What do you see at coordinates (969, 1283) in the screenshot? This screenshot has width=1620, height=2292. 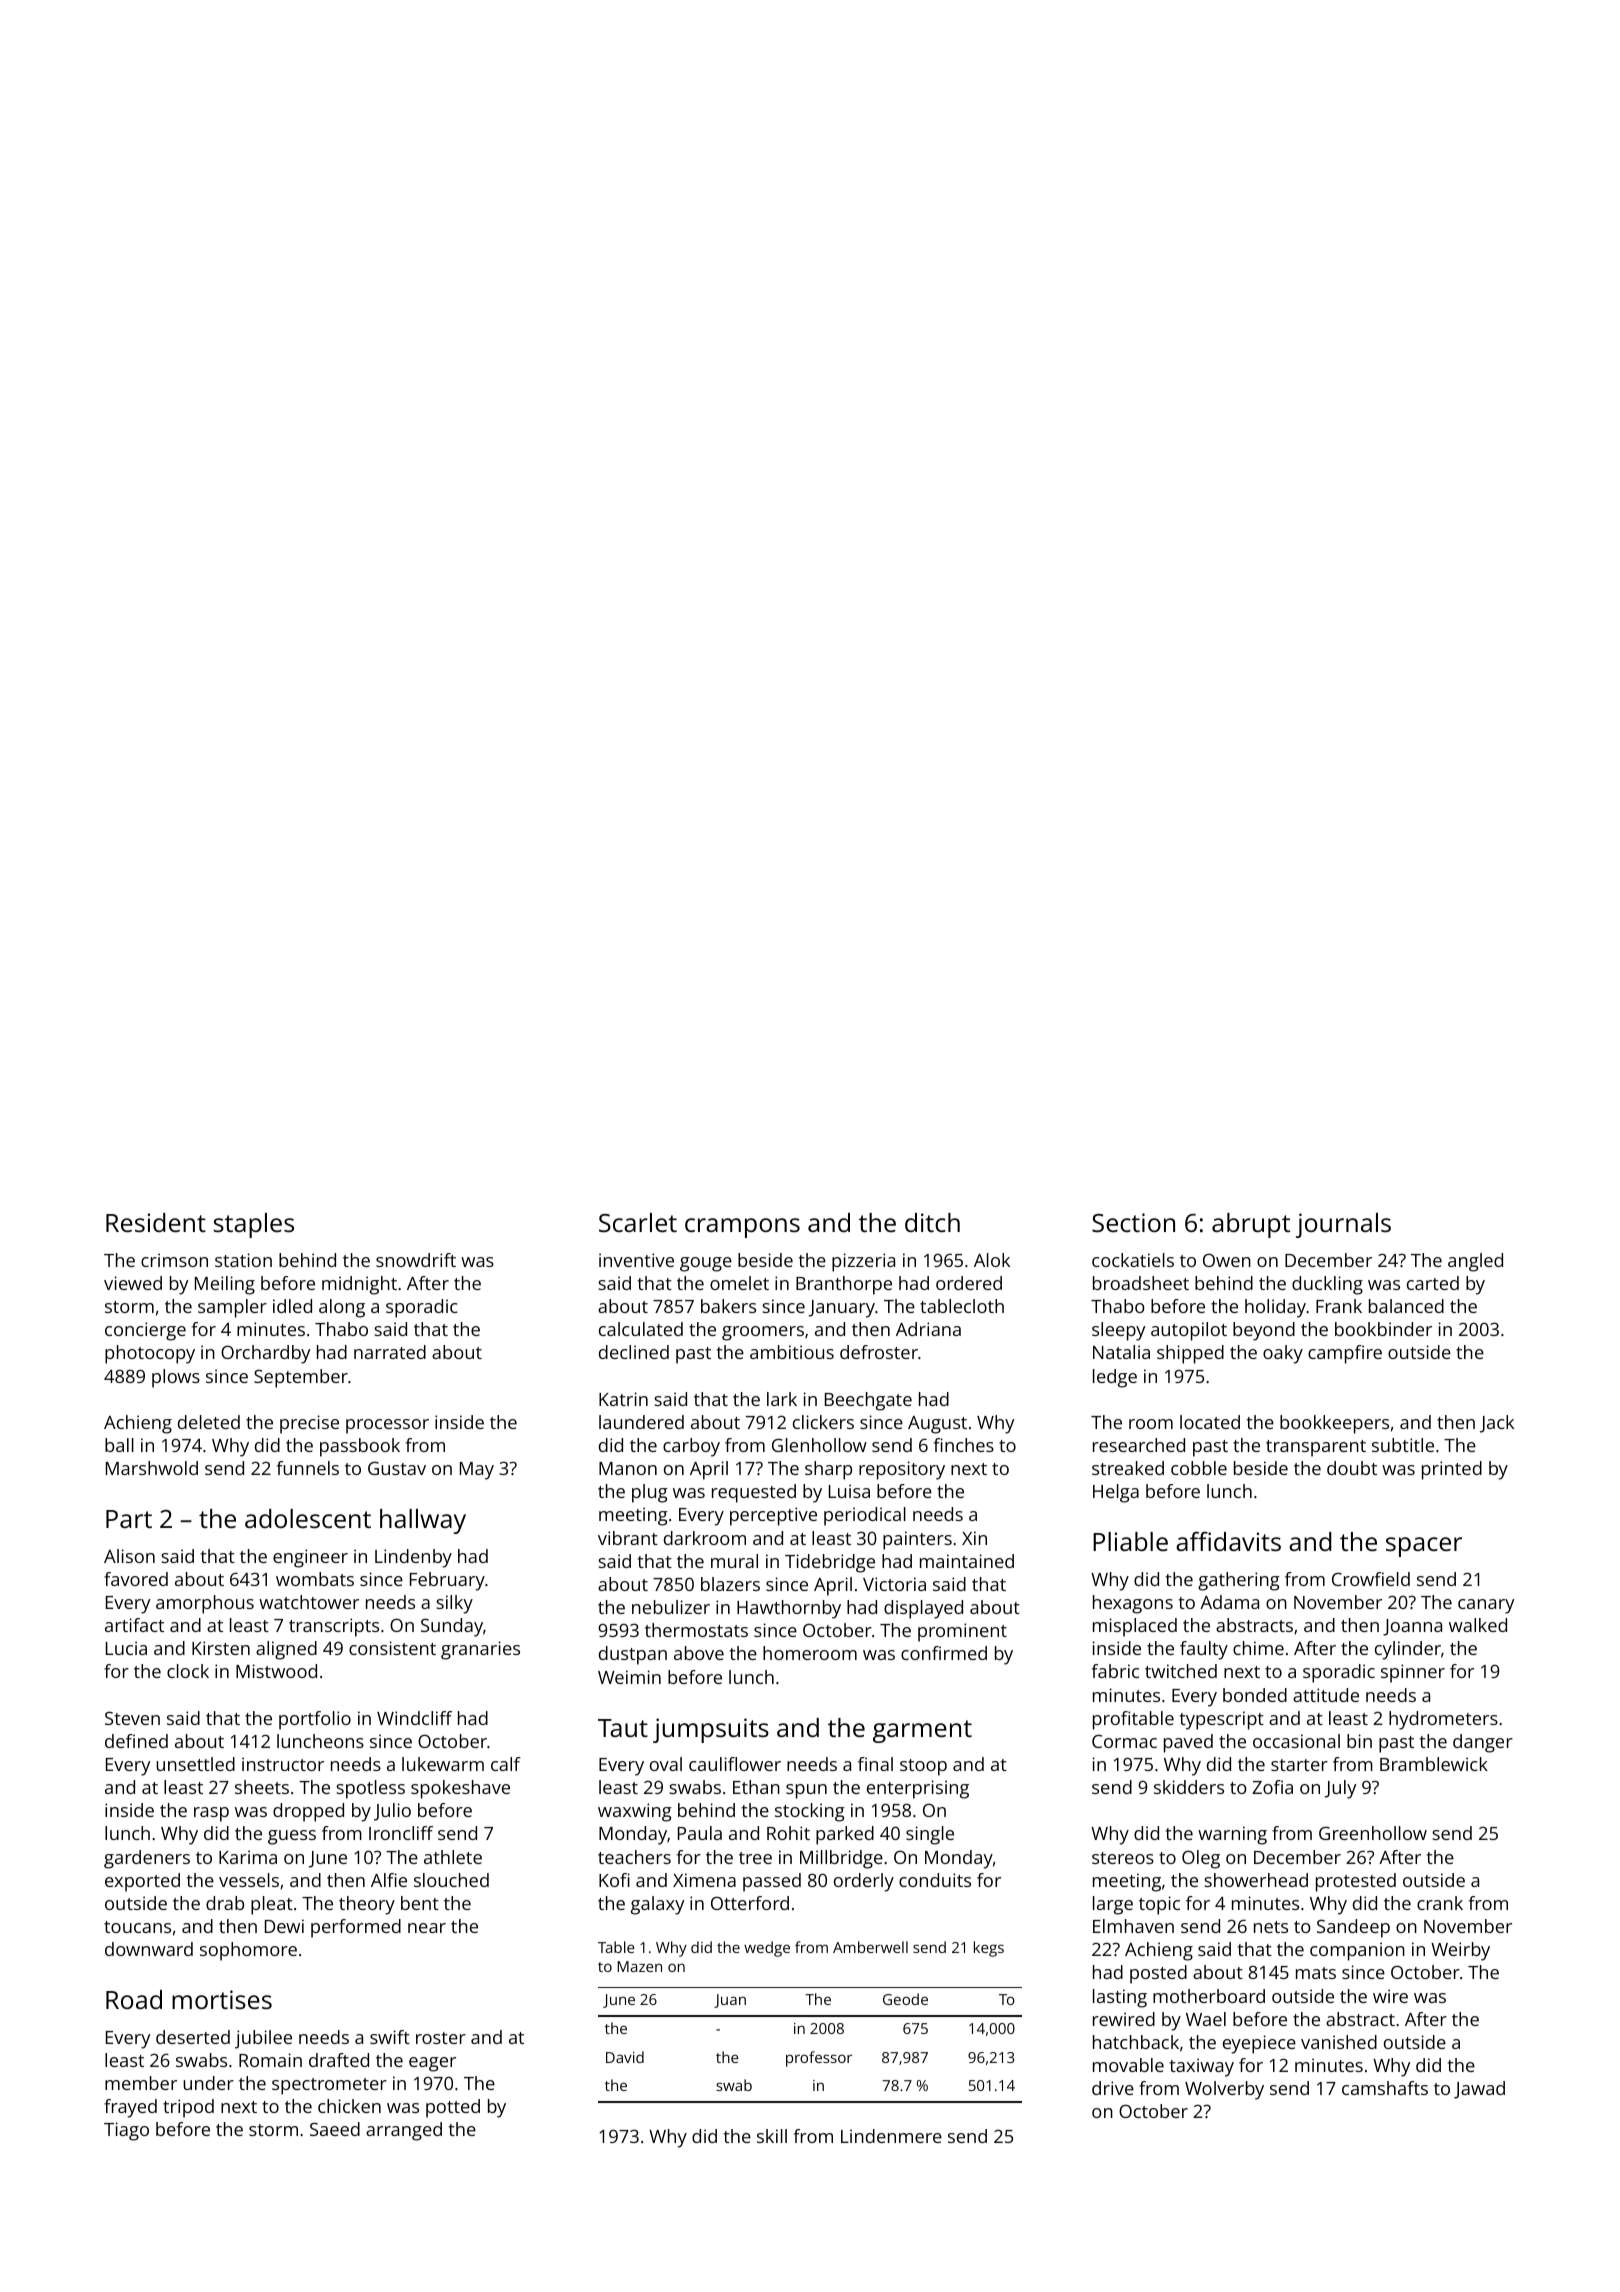 I see `ordered` at bounding box center [969, 1283].
